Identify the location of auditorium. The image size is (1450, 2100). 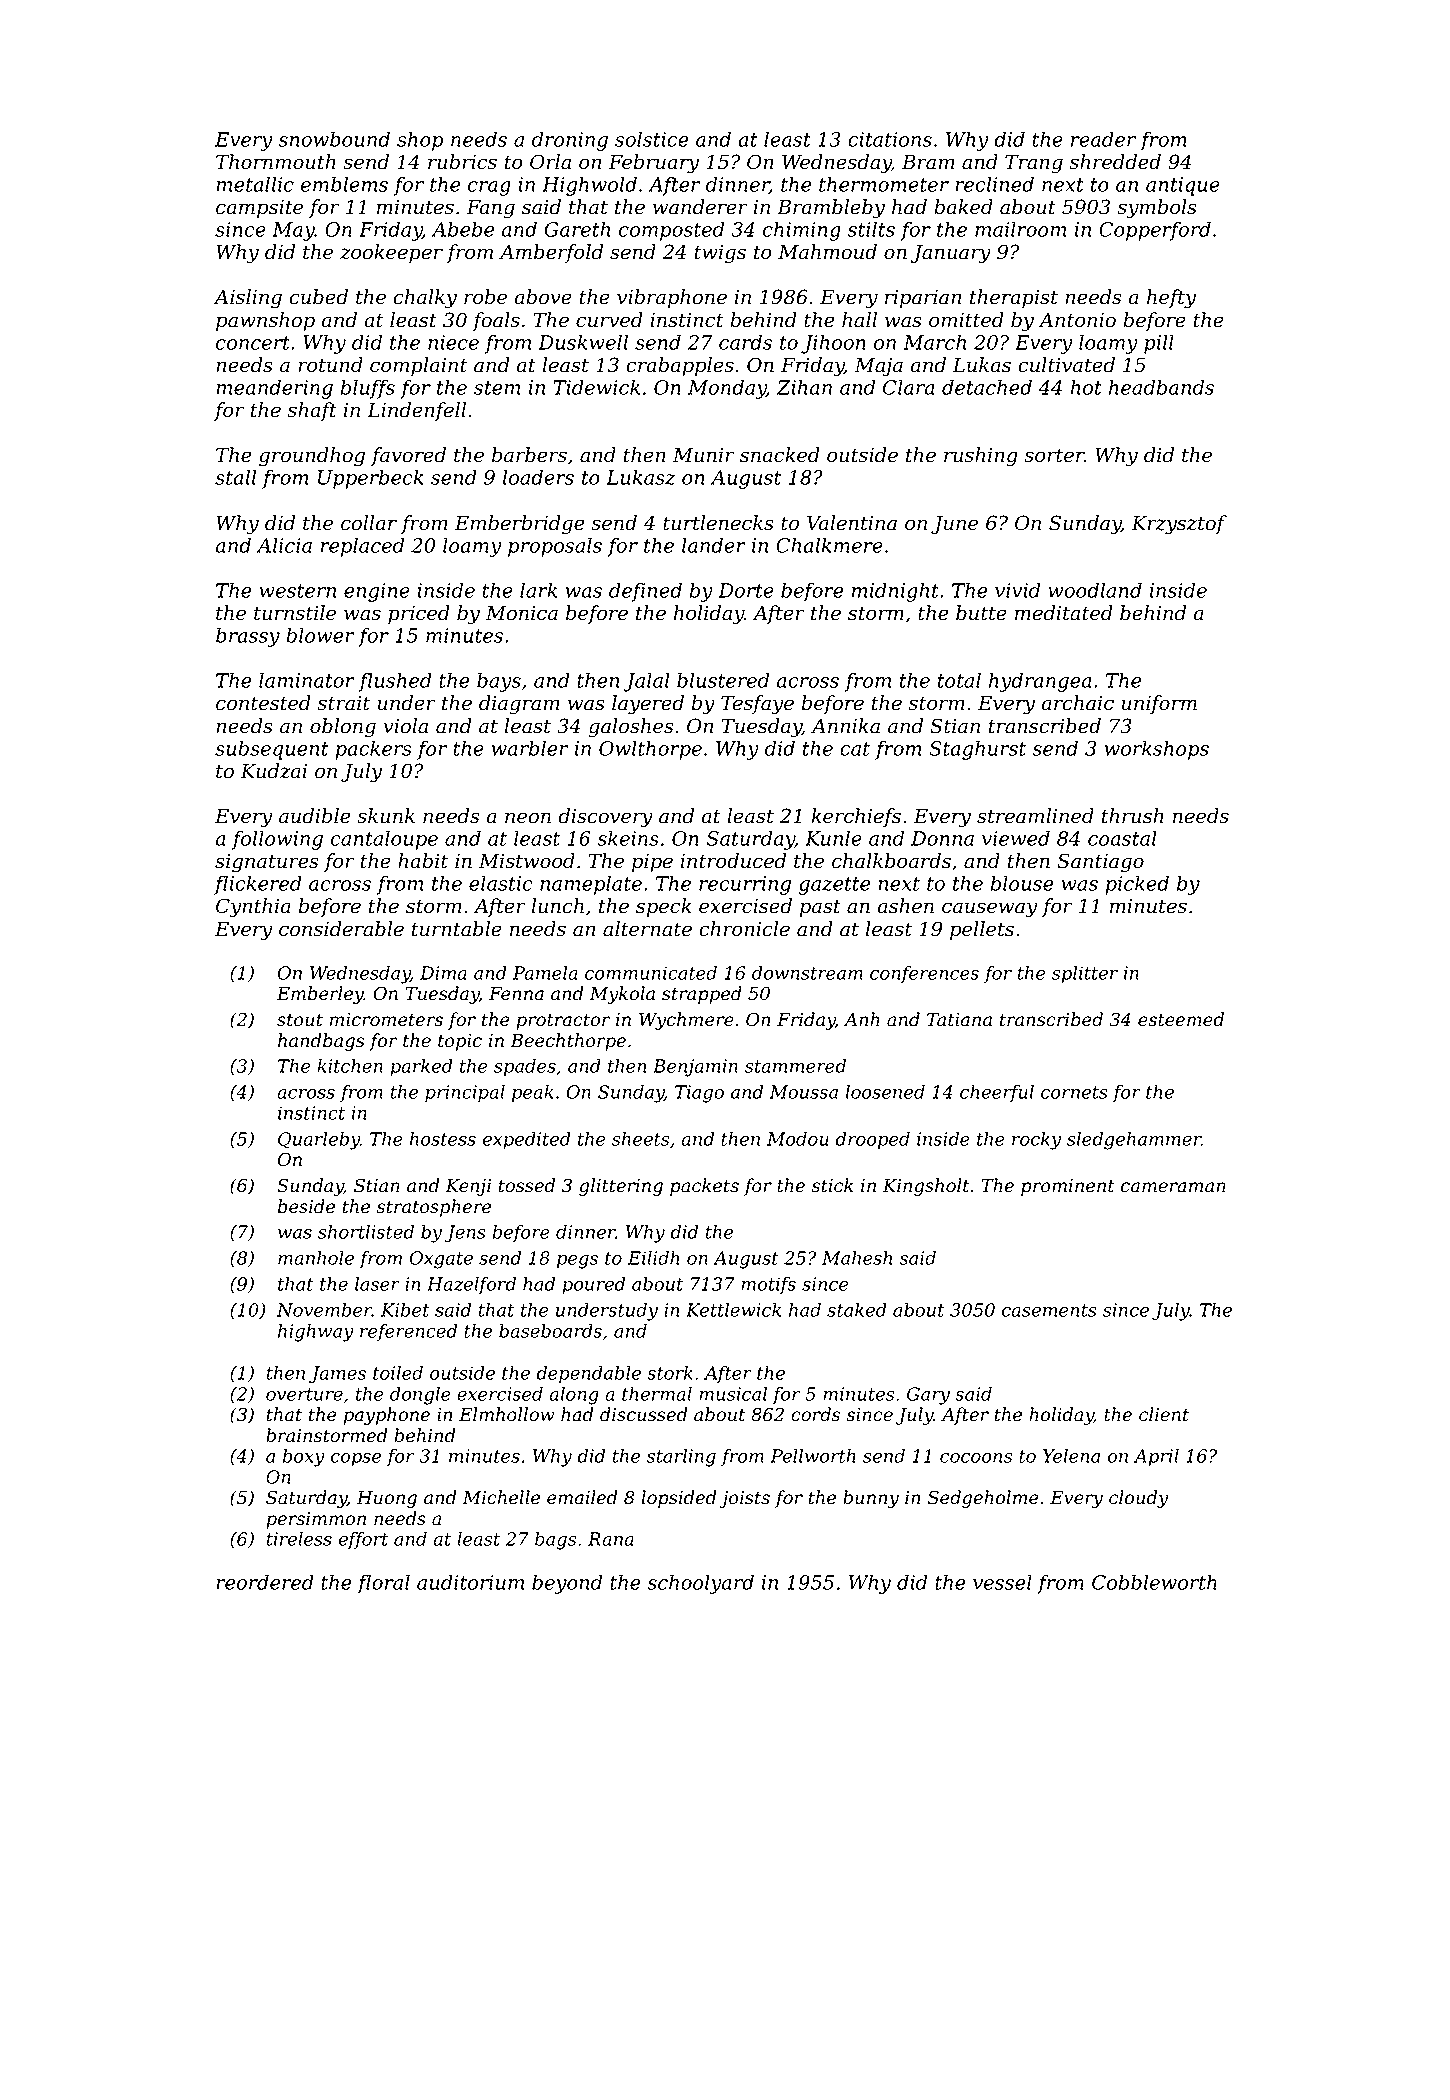
(470, 1582).
